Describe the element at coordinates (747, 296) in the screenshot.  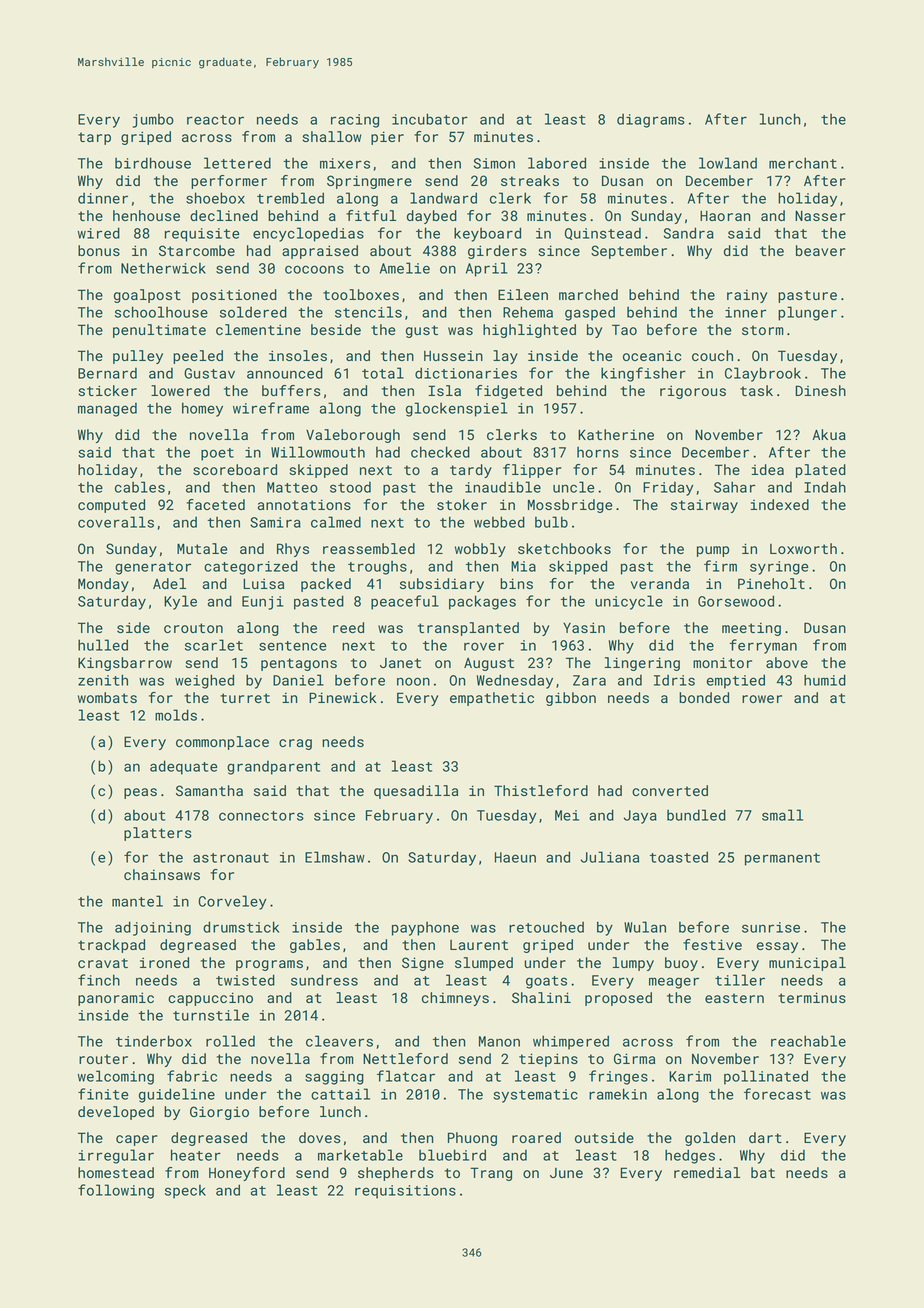
I see `rainy` at that location.
